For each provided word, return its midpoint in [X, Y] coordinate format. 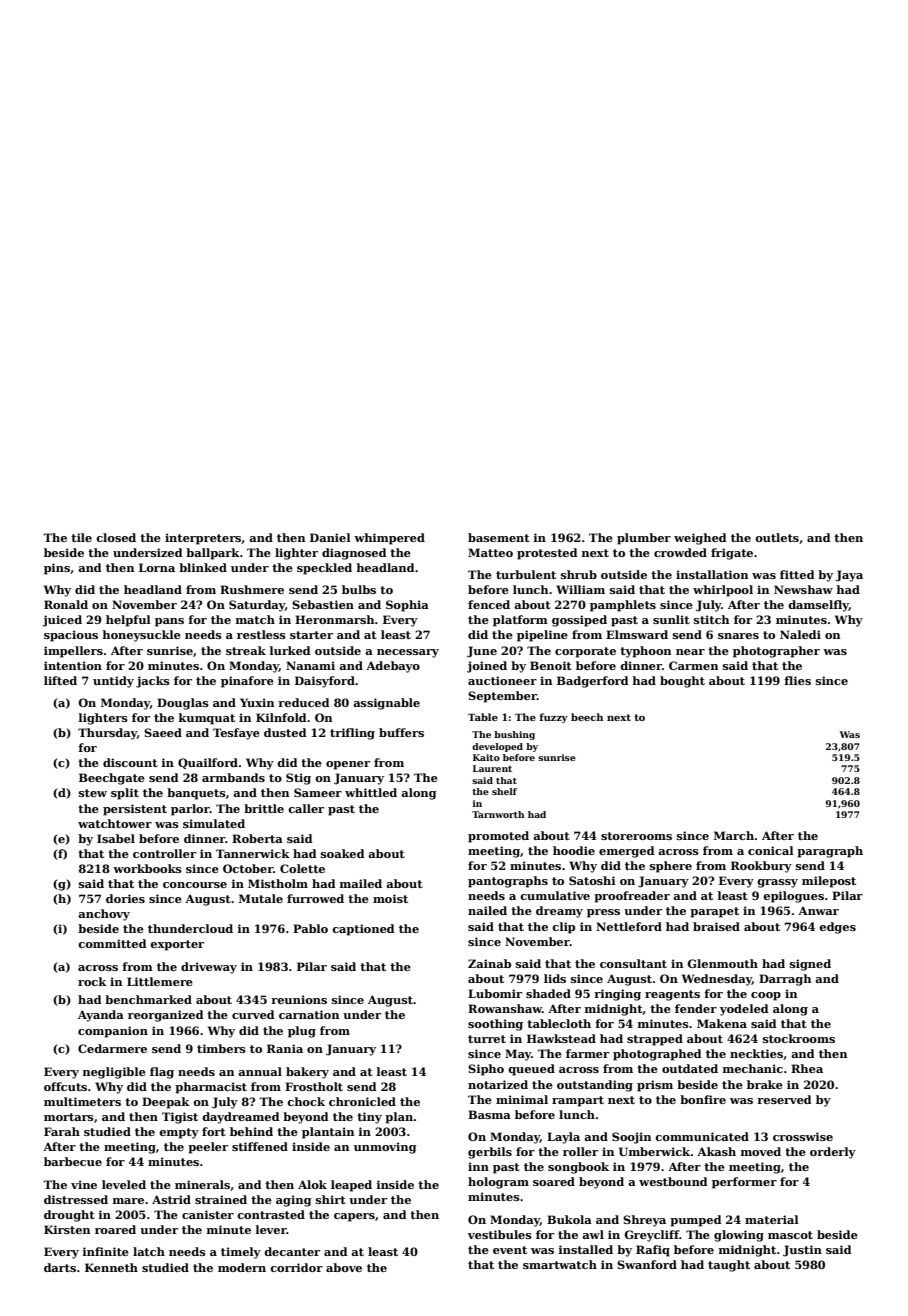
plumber [644, 539]
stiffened [260, 1146]
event [510, 1250]
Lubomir [495, 993]
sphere [671, 867]
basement [499, 537]
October [248, 868]
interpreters [203, 539]
